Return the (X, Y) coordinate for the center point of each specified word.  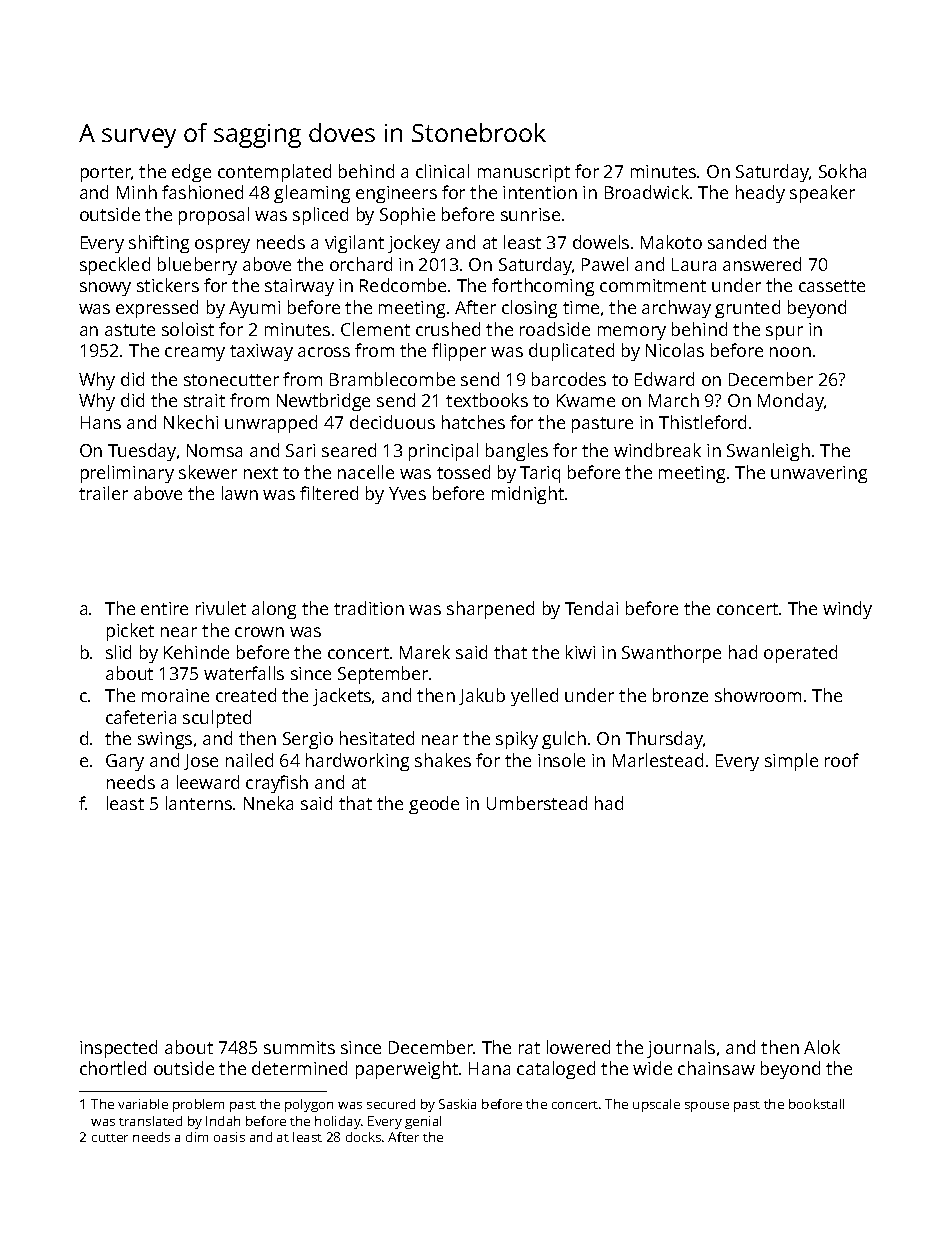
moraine (175, 695)
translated (150, 1121)
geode (434, 805)
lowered (578, 1047)
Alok (822, 1047)
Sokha (842, 171)
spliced (320, 216)
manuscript (524, 173)
